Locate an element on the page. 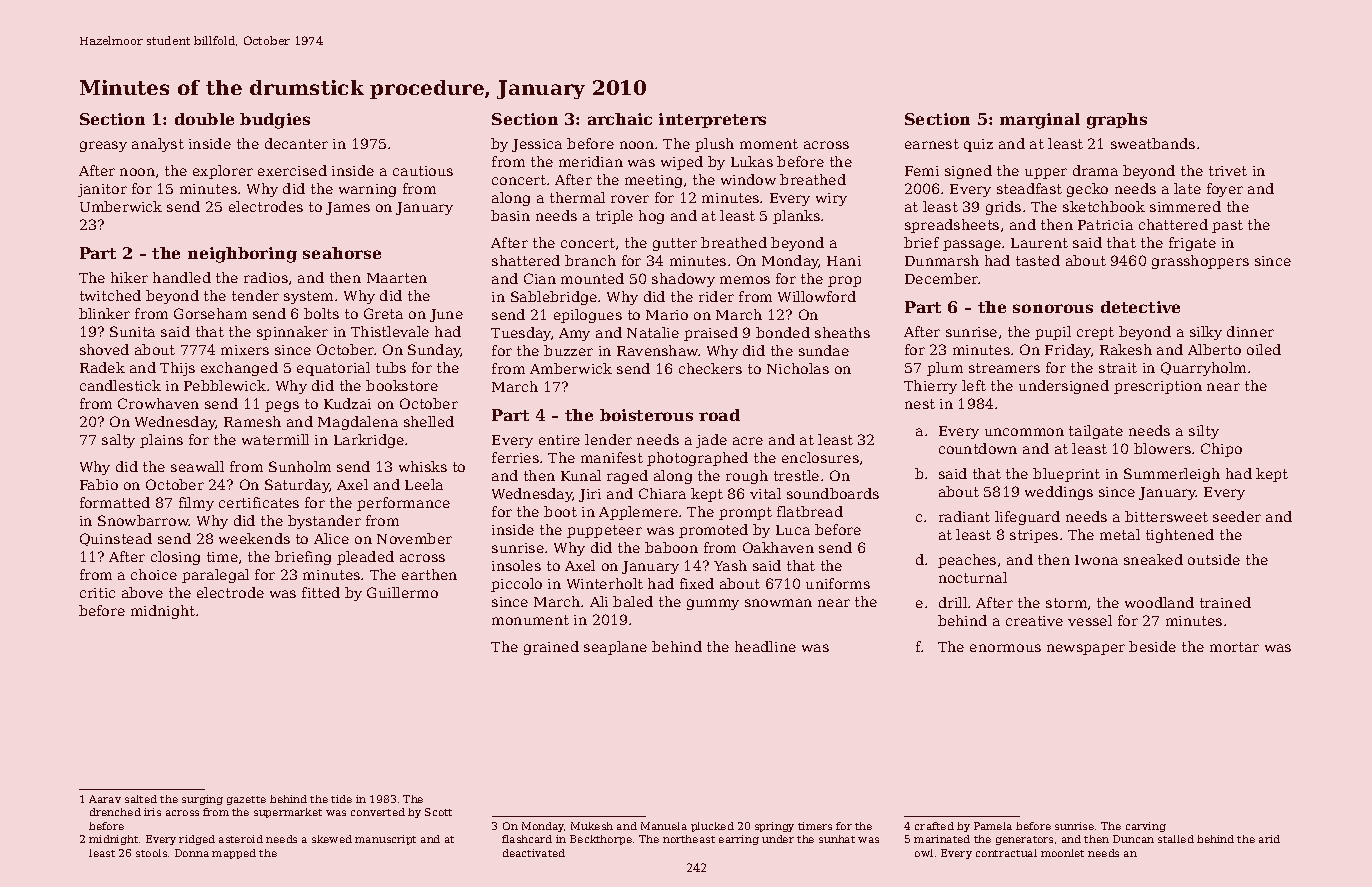 This page has height=887, width=1372. Thierry is located at coordinates (930, 387).
